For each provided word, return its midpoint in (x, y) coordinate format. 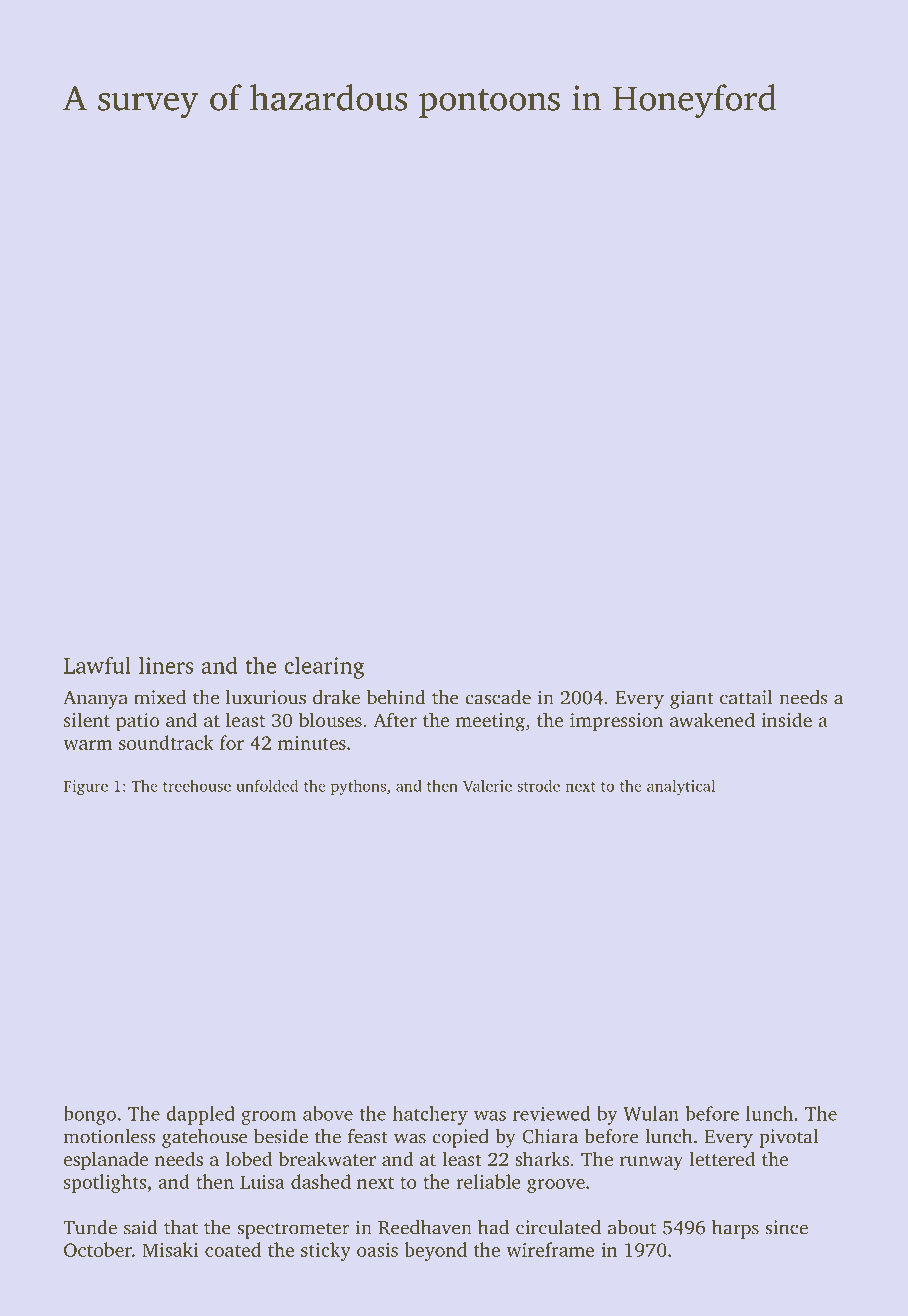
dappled (200, 1115)
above (328, 1113)
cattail (746, 697)
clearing (324, 667)
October (98, 1249)
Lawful (97, 665)
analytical (681, 787)
